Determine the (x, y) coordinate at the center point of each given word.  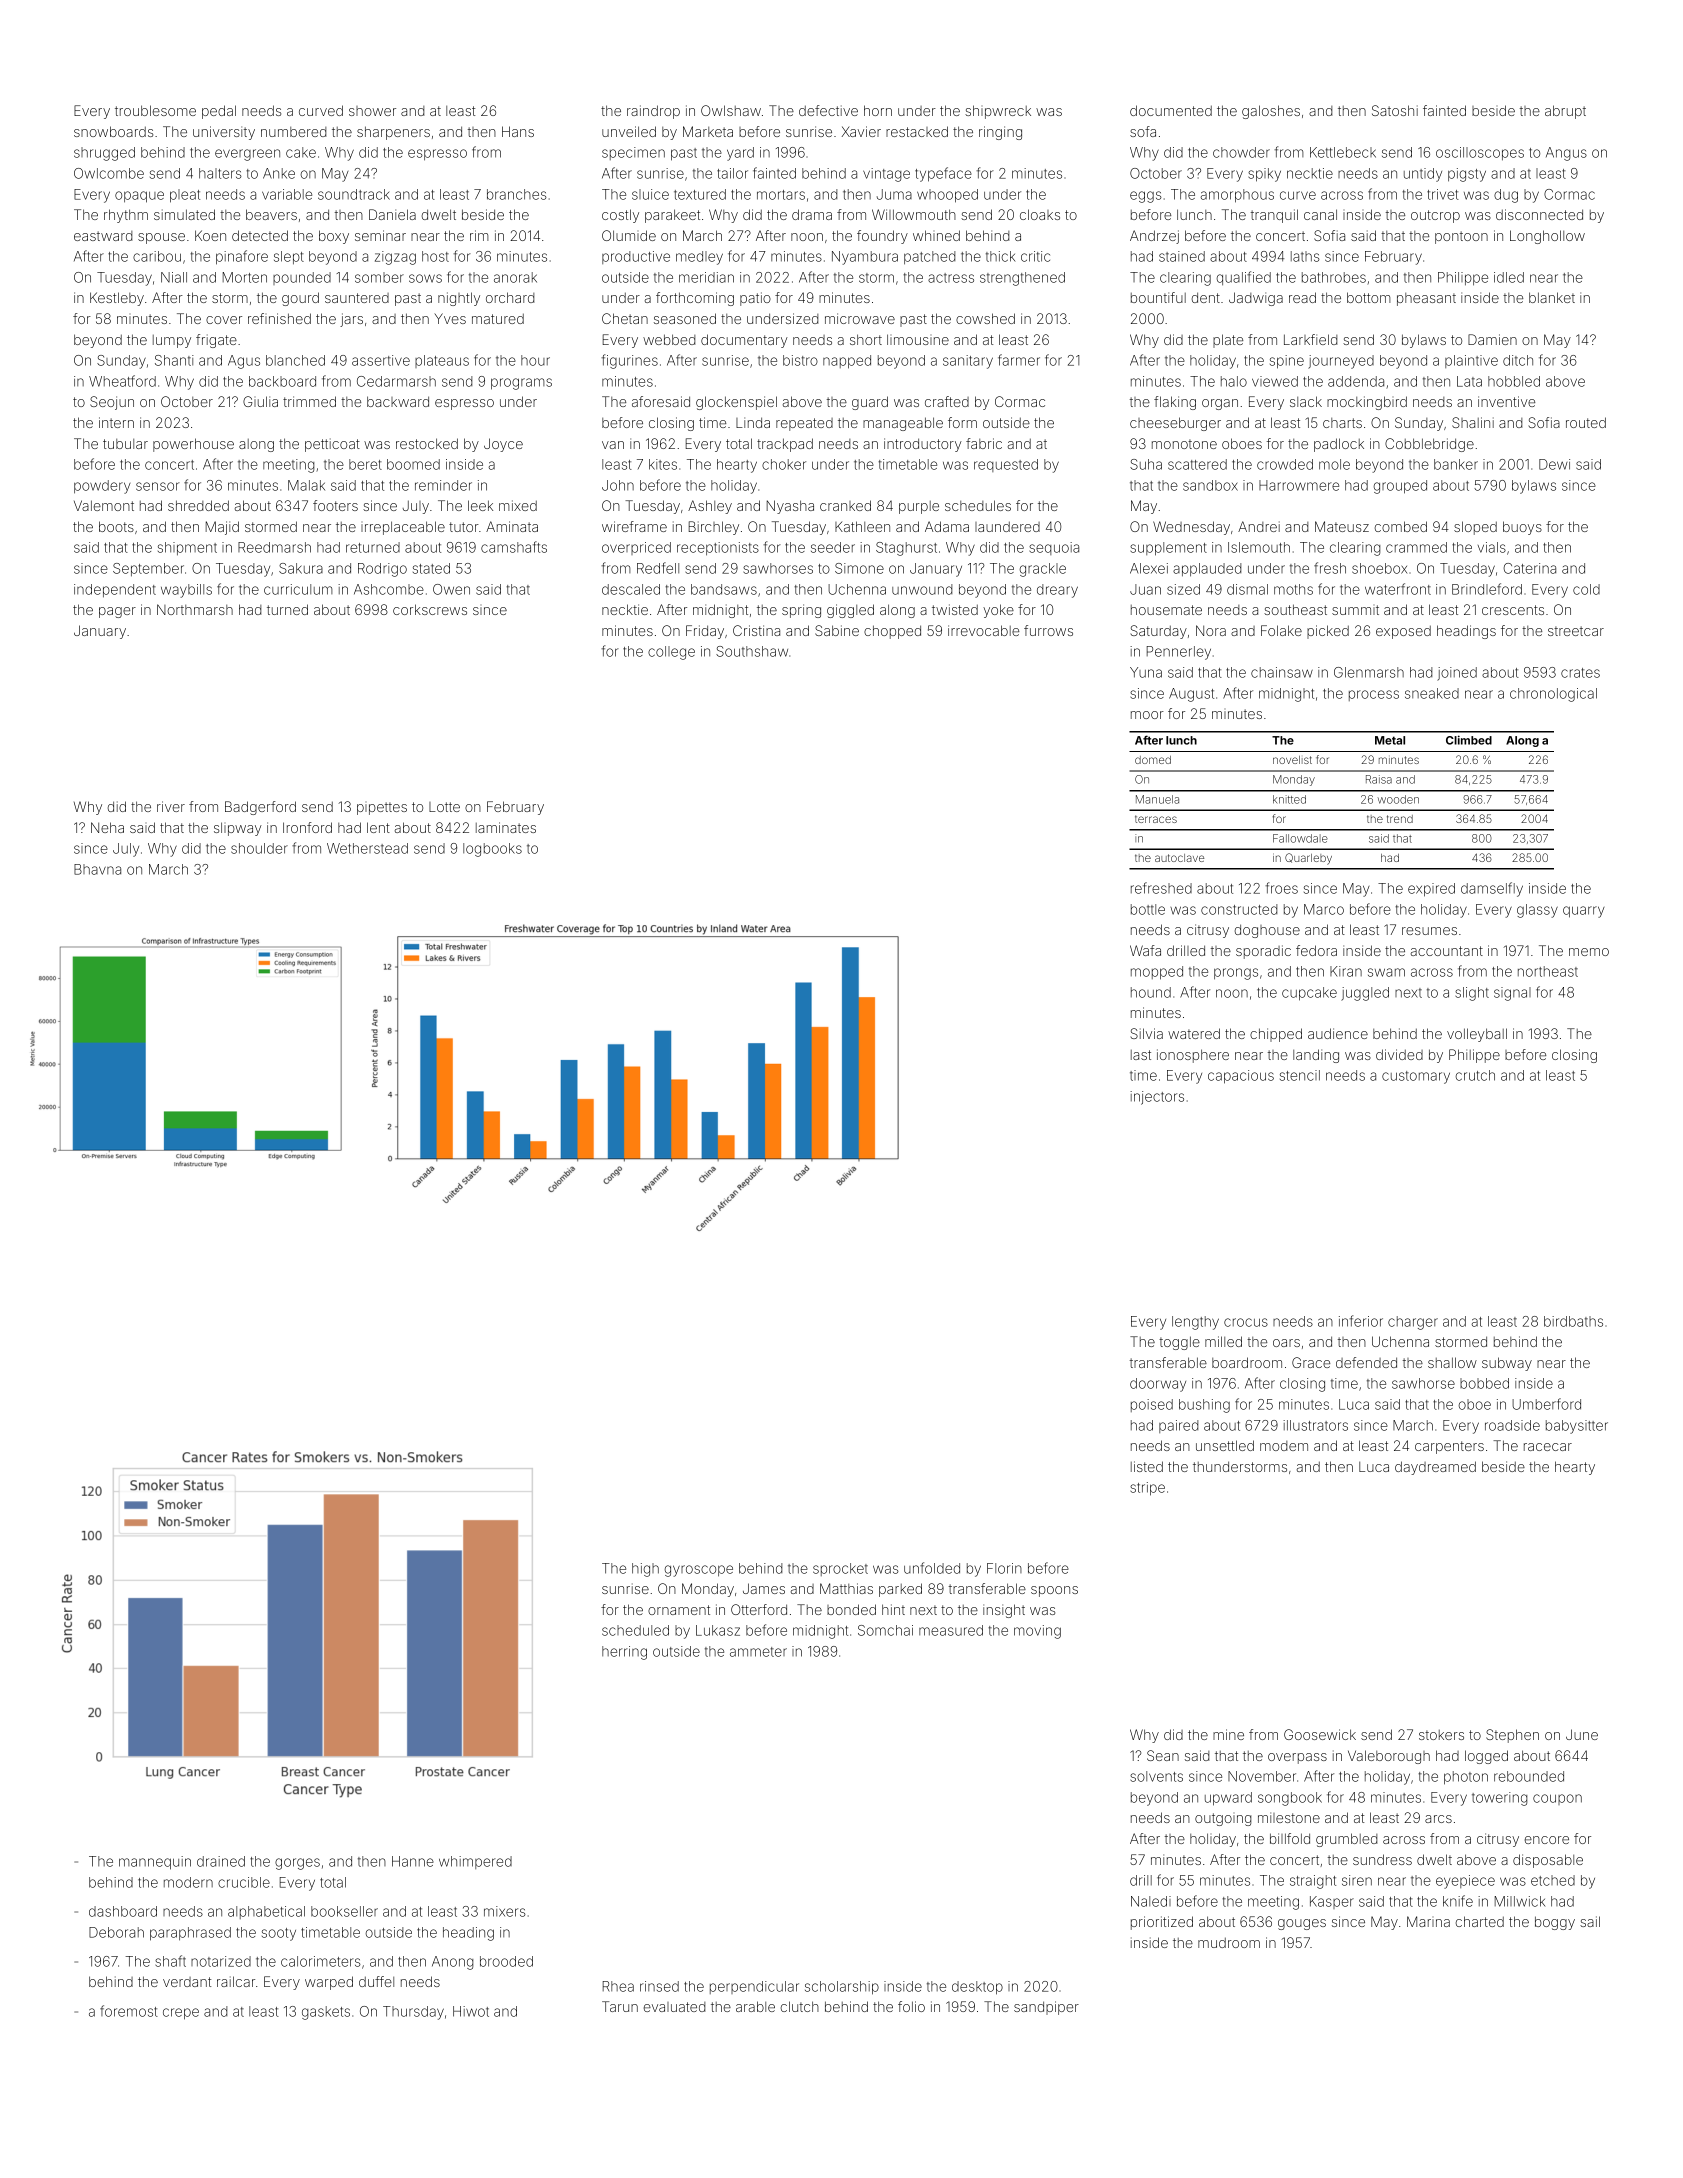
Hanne (413, 1861)
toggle (1179, 1343)
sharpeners (393, 133)
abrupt (1565, 112)
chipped (1276, 1035)
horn (878, 110)
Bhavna (97, 869)
